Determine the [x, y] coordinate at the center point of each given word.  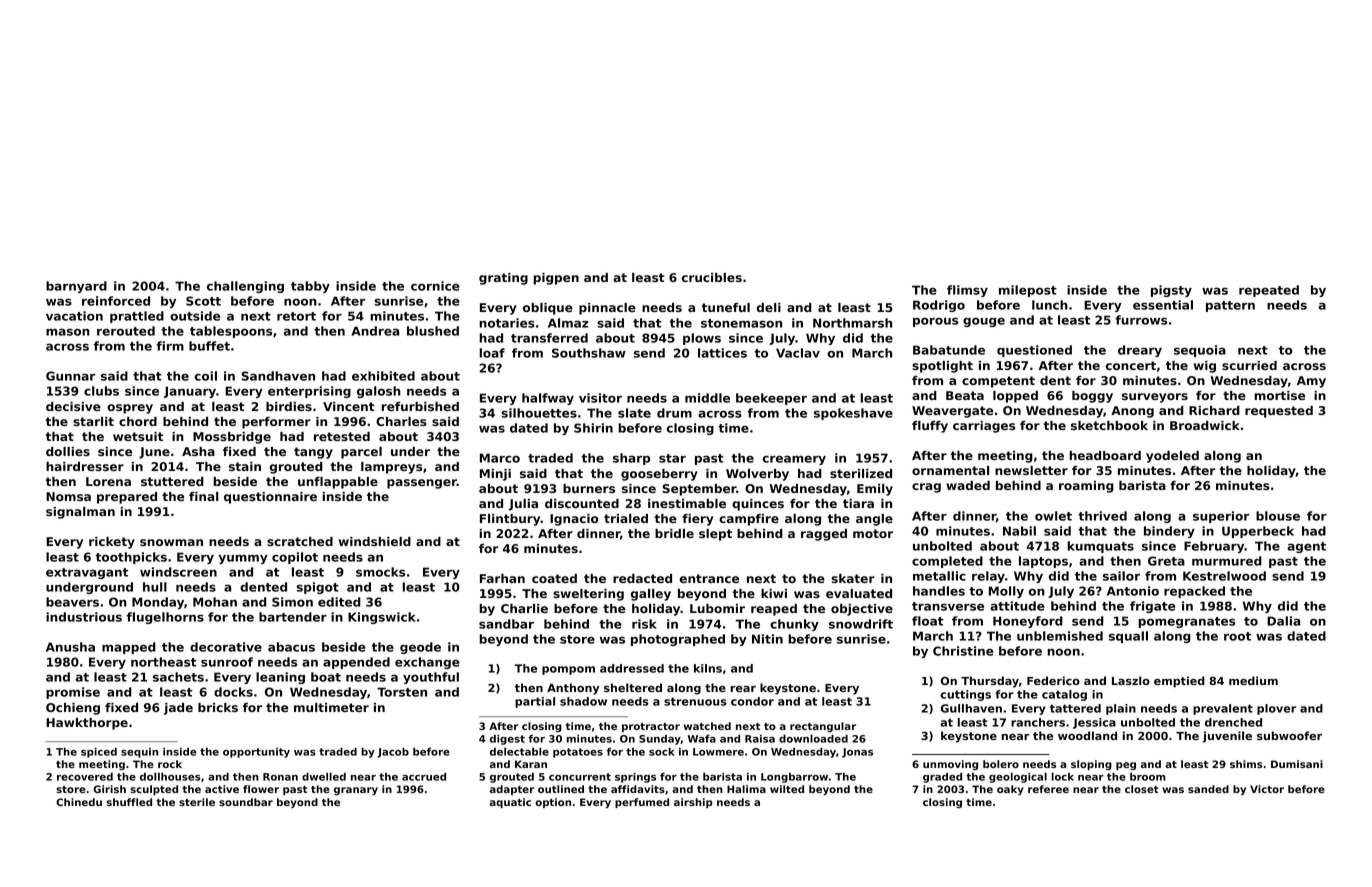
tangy [313, 453]
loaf [492, 353]
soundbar [246, 802]
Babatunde [949, 350]
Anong [1132, 412]
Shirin [593, 428]
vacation [74, 316]
